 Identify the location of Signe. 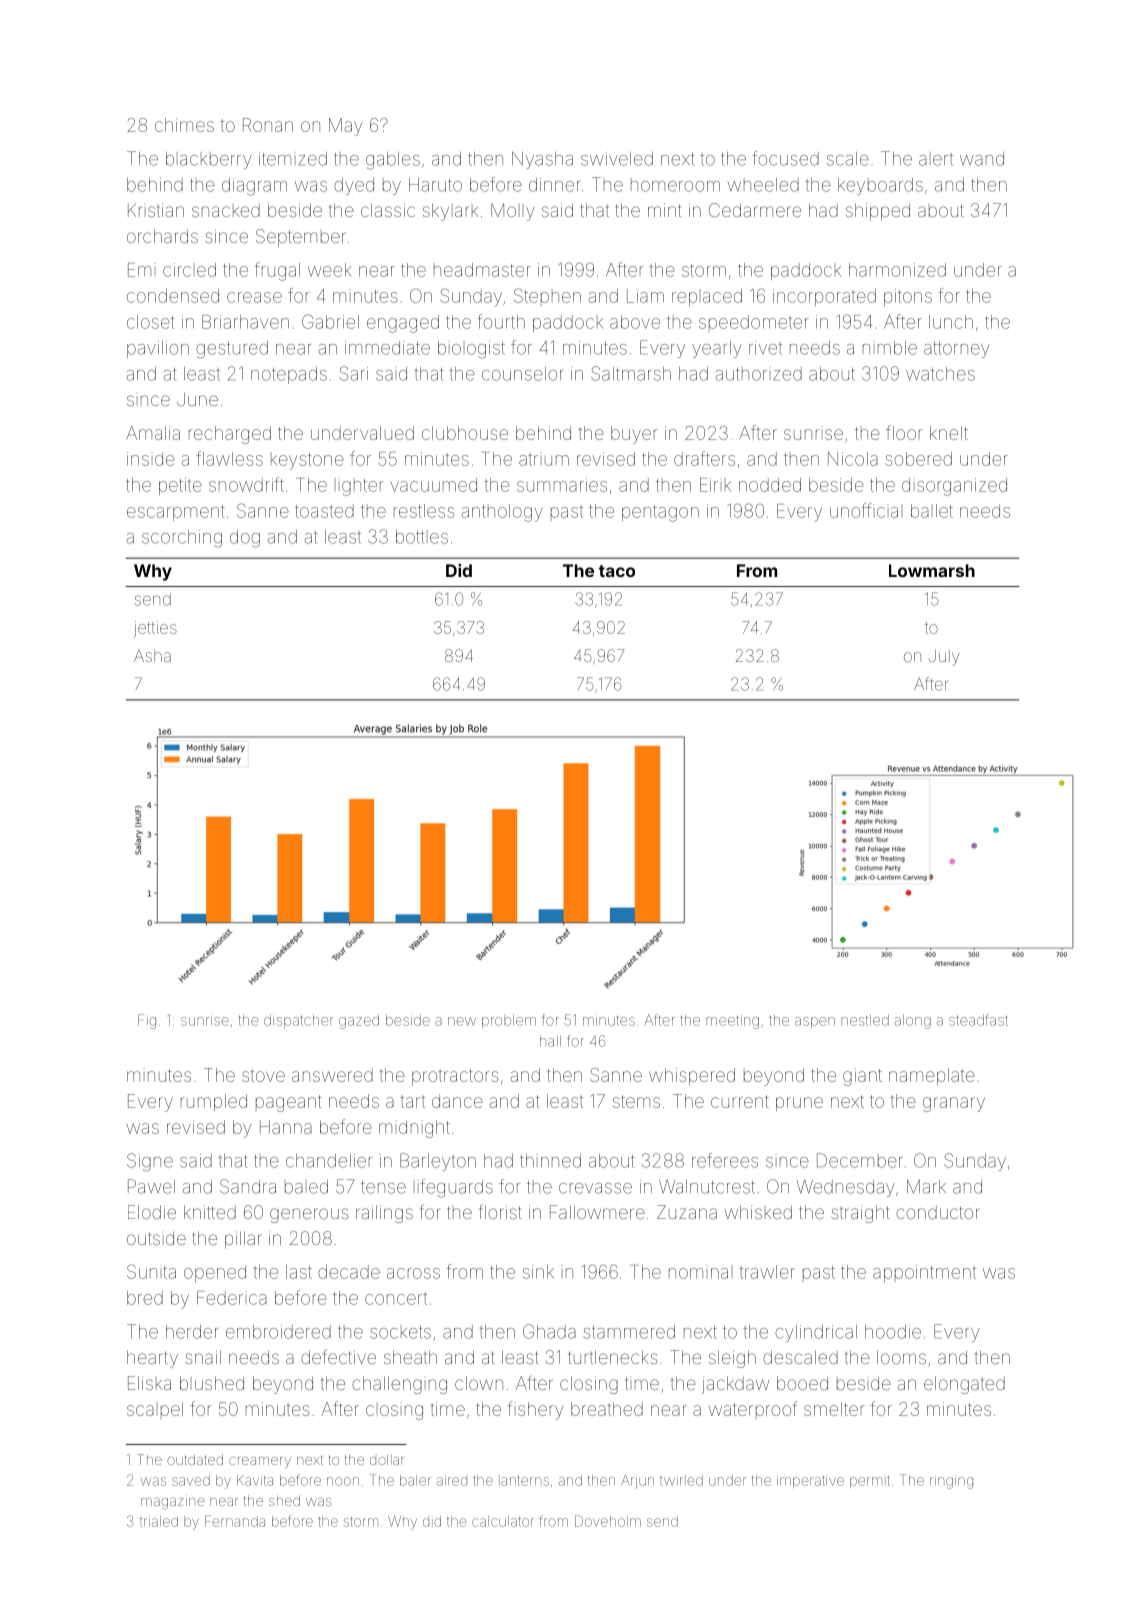
(150, 1162).
